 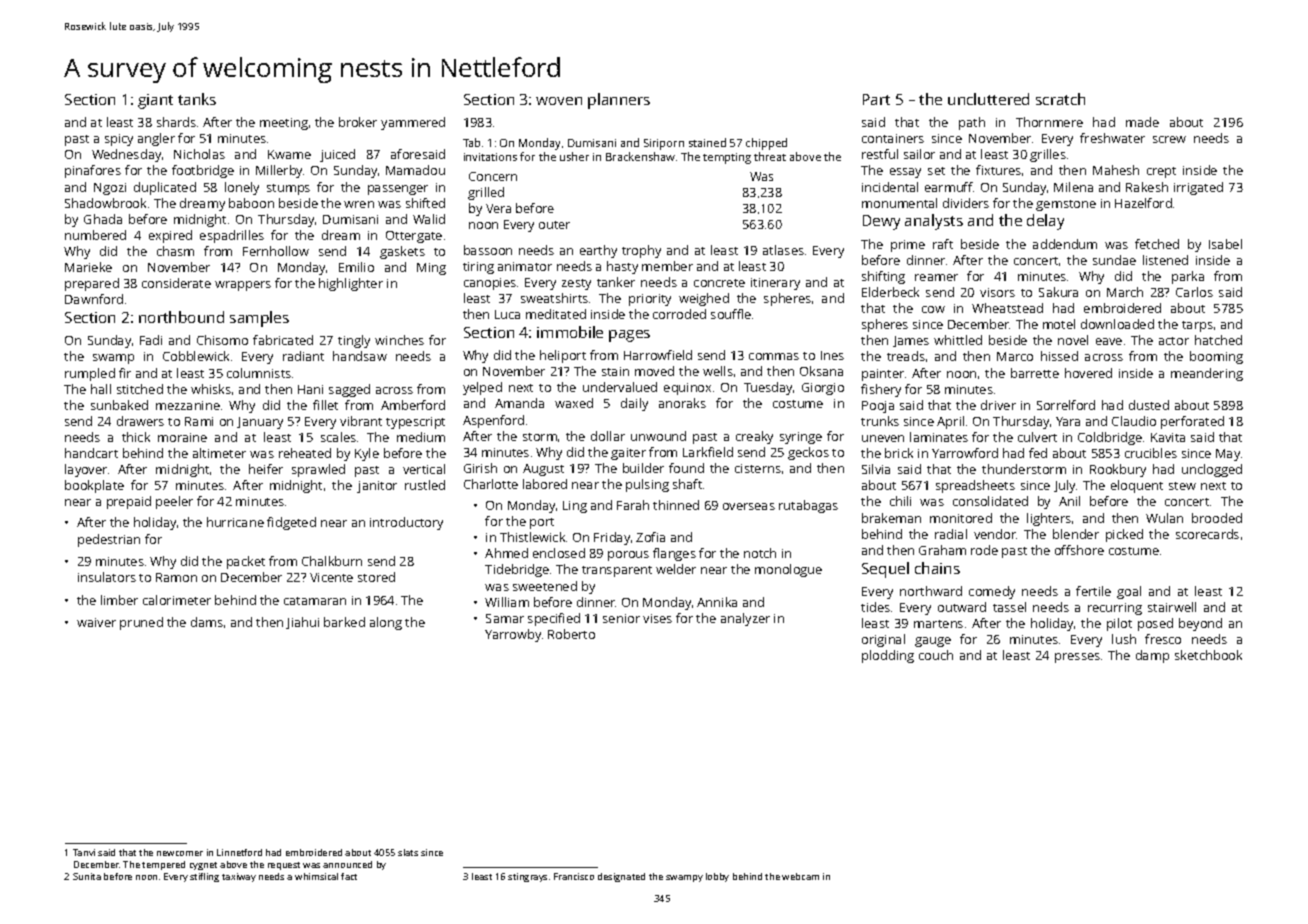 What do you see at coordinates (876, 469) in the image?
I see `Silvia` at bounding box center [876, 469].
